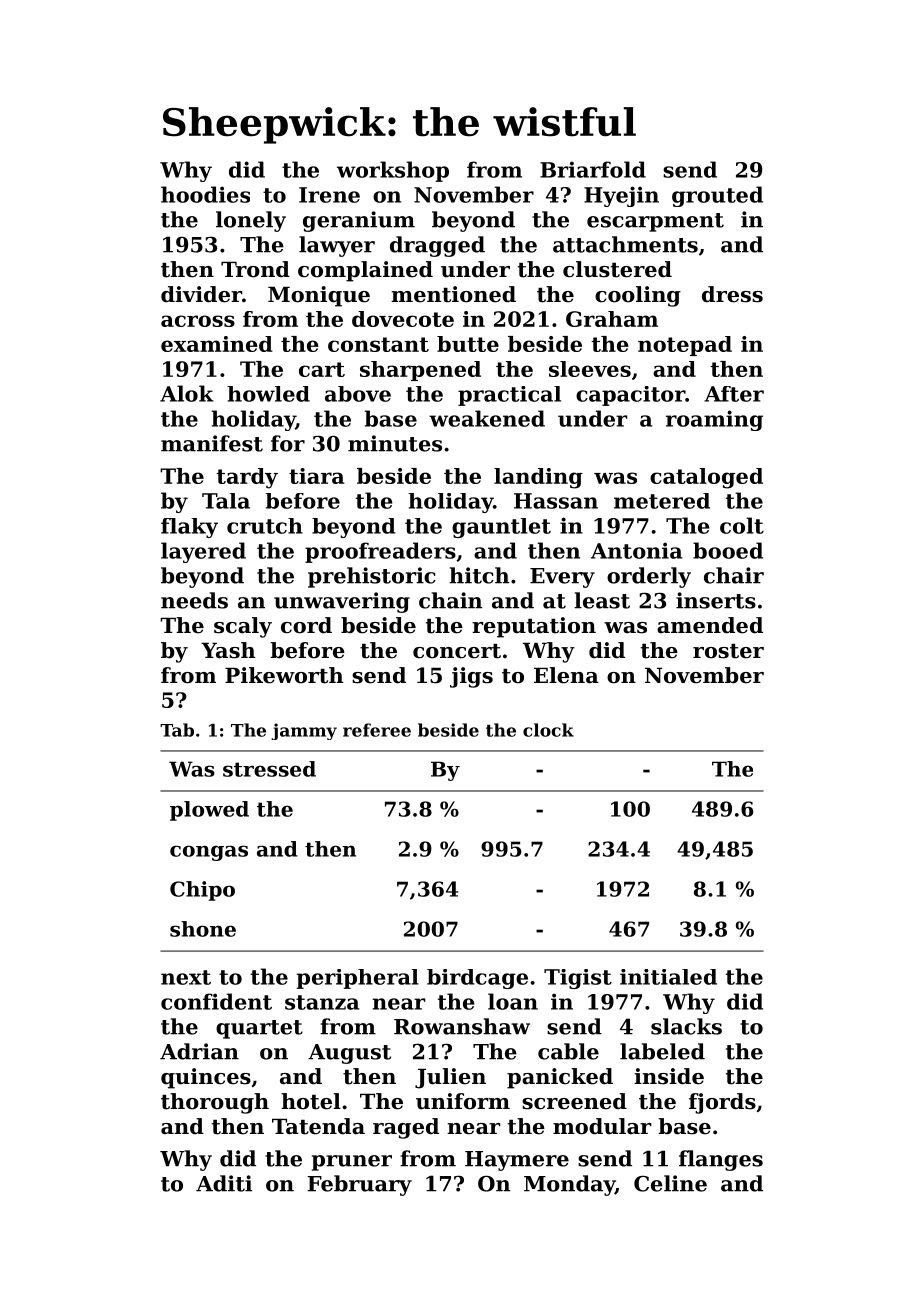  What do you see at coordinates (224, 1183) in the screenshot?
I see `Aditi` at bounding box center [224, 1183].
